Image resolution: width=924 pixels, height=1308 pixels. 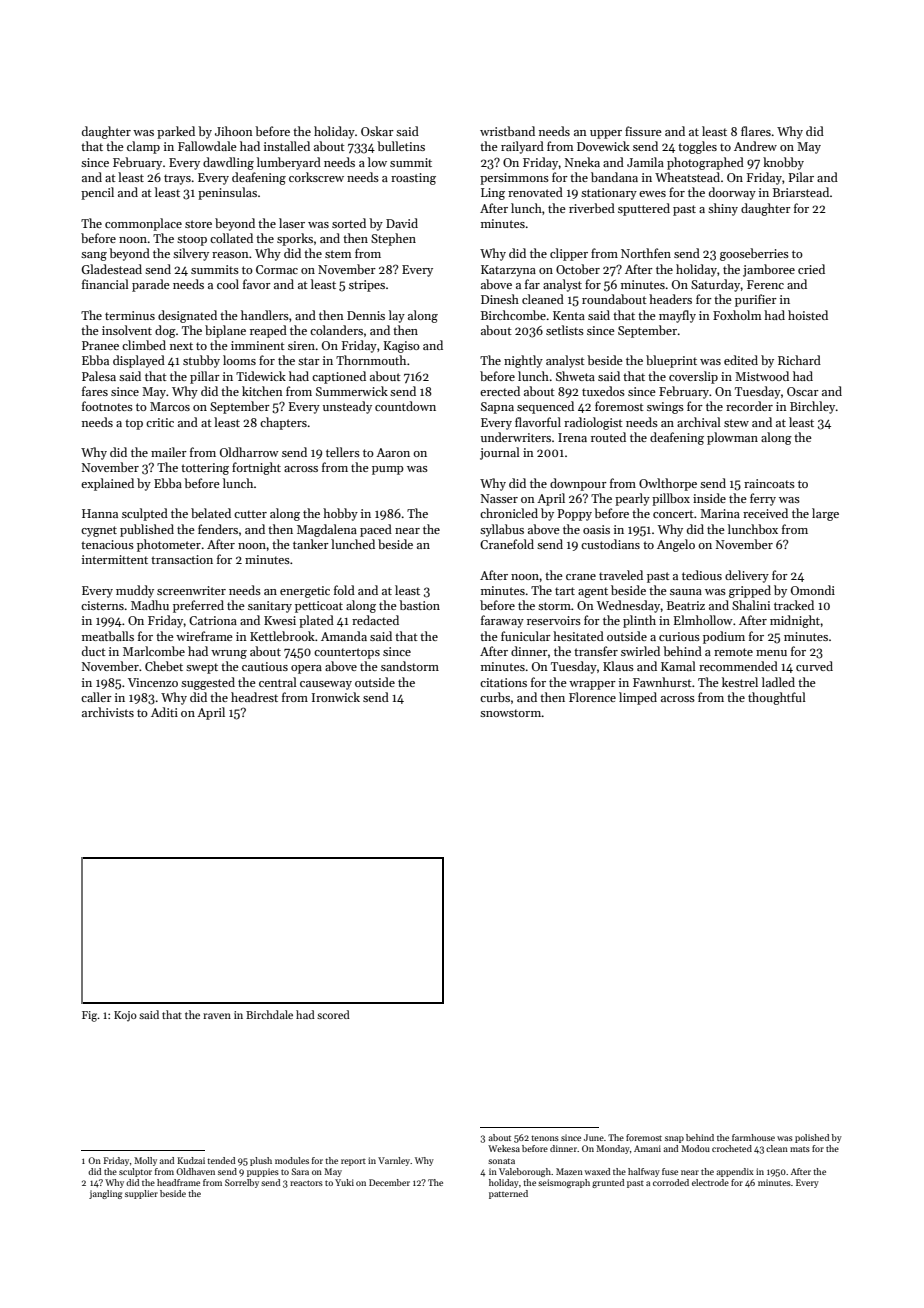 What do you see at coordinates (800, 1149) in the screenshot?
I see `mats` at bounding box center [800, 1149].
